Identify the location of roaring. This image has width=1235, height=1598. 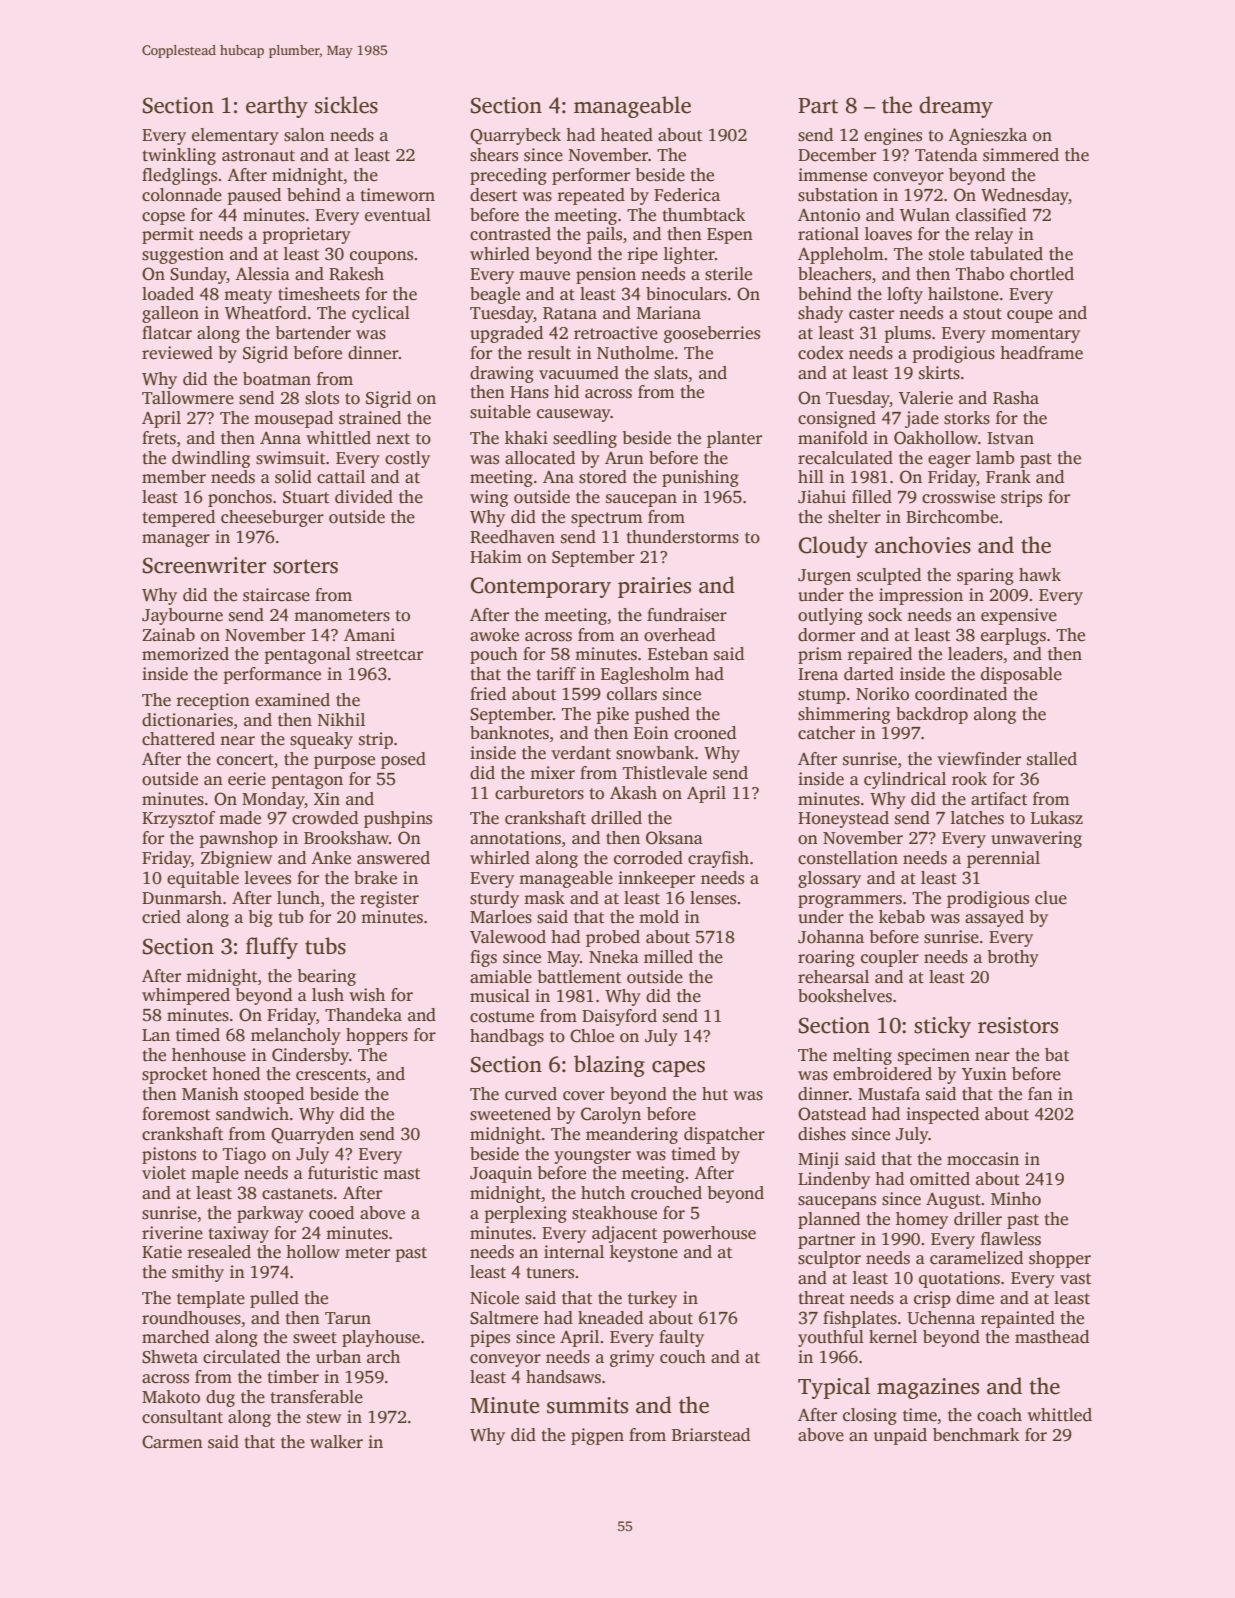
(826, 958).
